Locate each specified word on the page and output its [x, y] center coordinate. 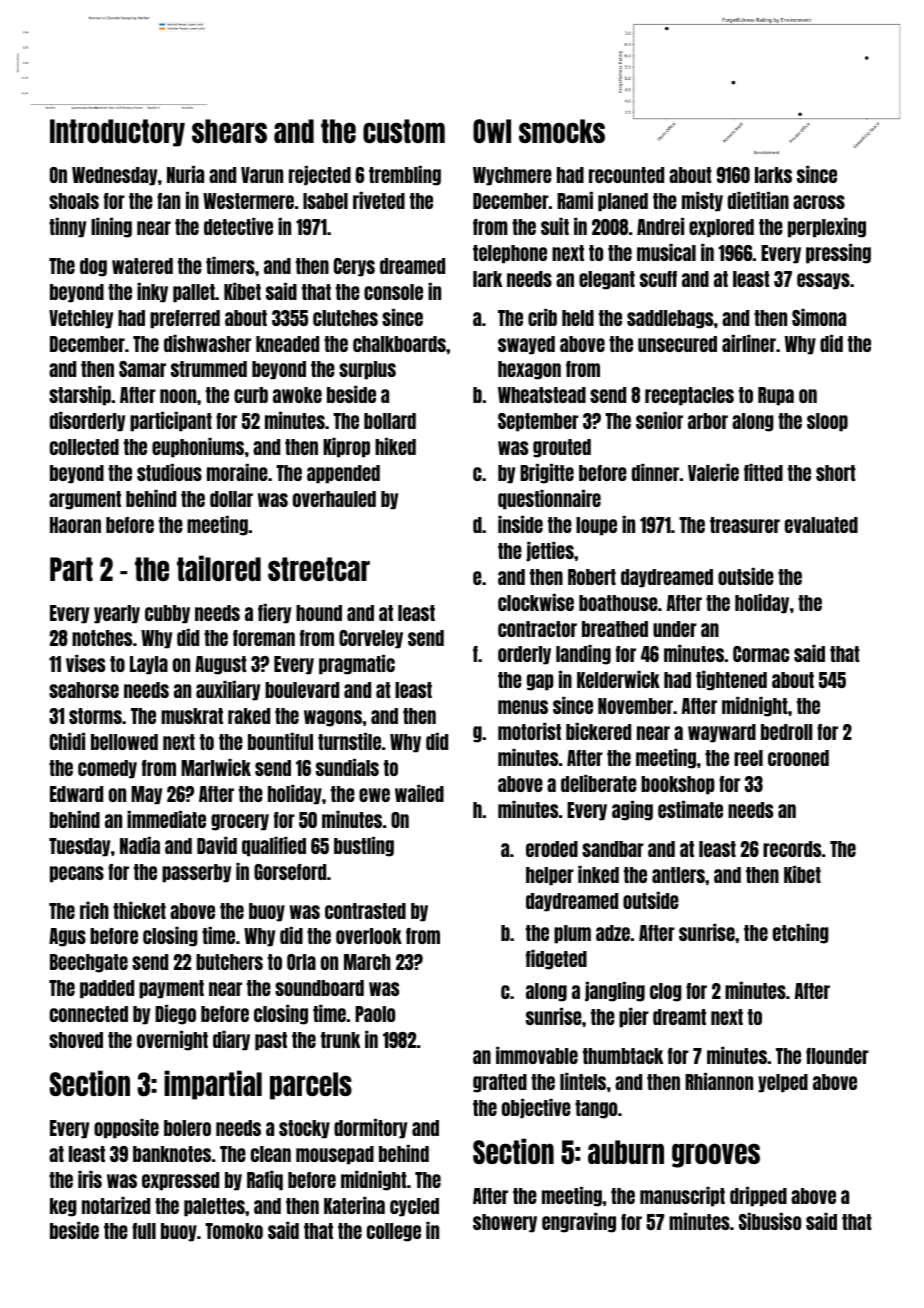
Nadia [140, 845]
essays [823, 281]
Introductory [117, 133]
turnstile [349, 741]
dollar [231, 499]
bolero [187, 1128]
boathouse [618, 603]
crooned [798, 758]
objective [536, 1109]
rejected [320, 176]
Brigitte [547, 474]
